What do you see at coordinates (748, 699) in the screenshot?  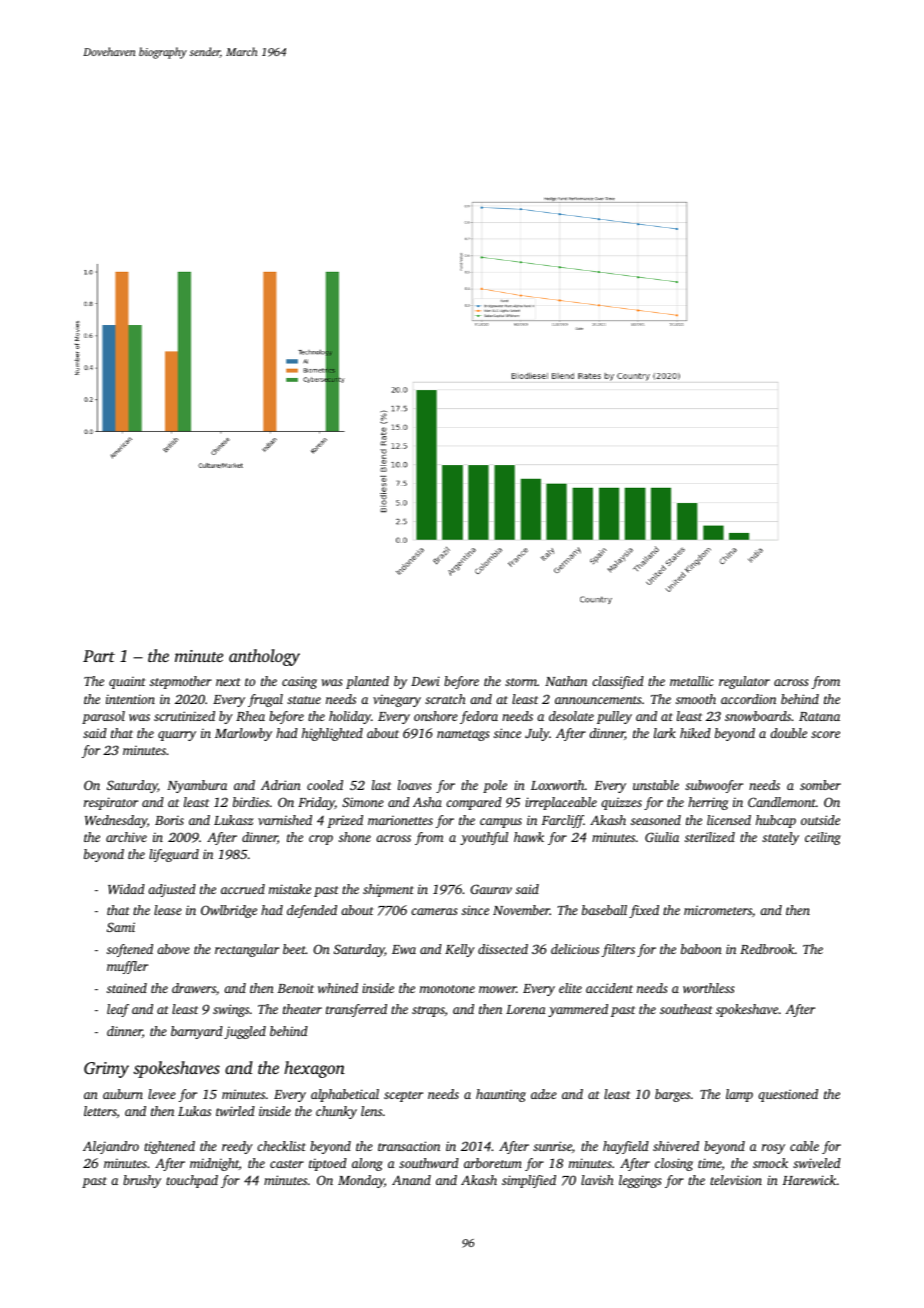 I see `accordion` at bounding box center [748, 699].
